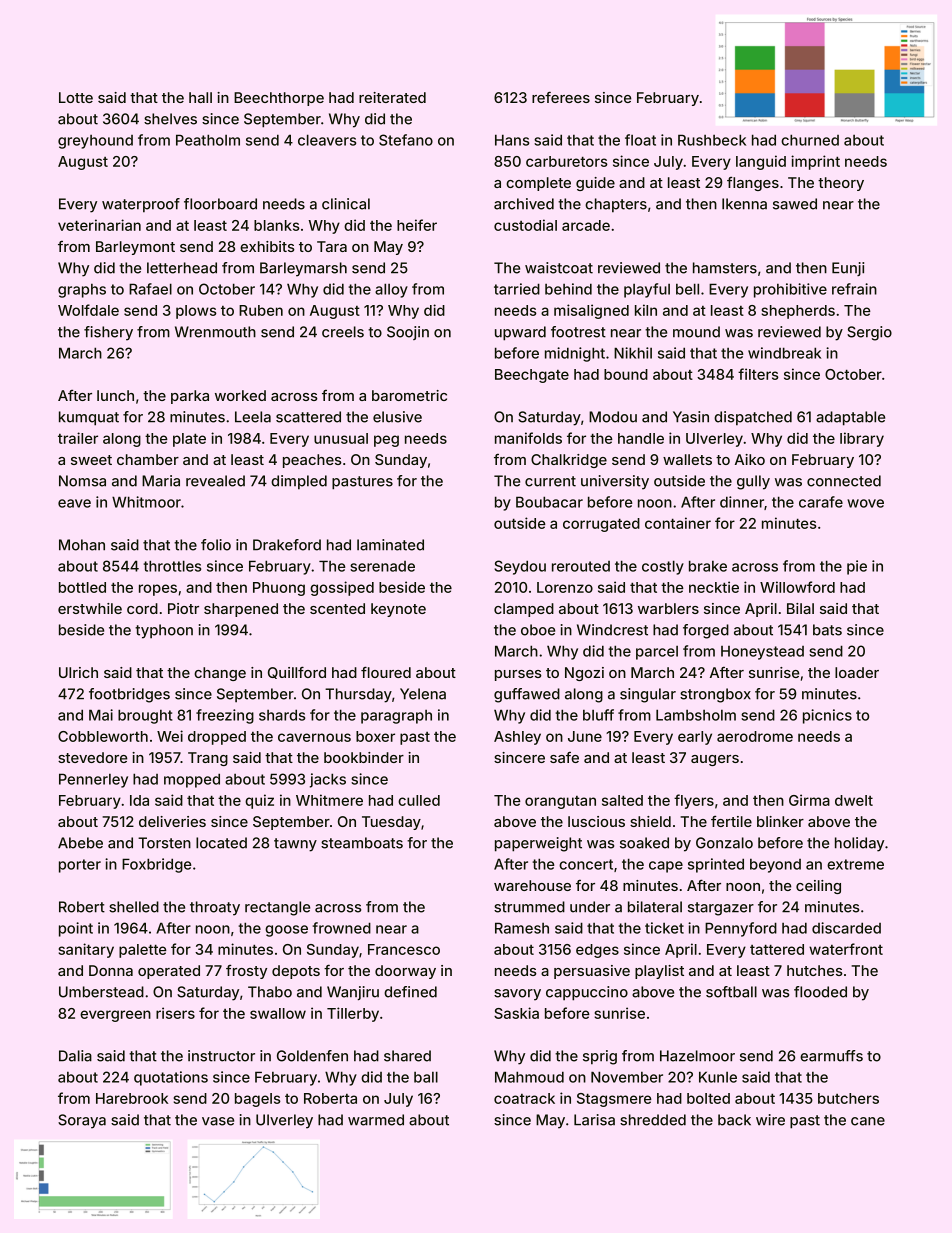 The image size is (952, 1233). I want to click on referees, so click(561, 97).
